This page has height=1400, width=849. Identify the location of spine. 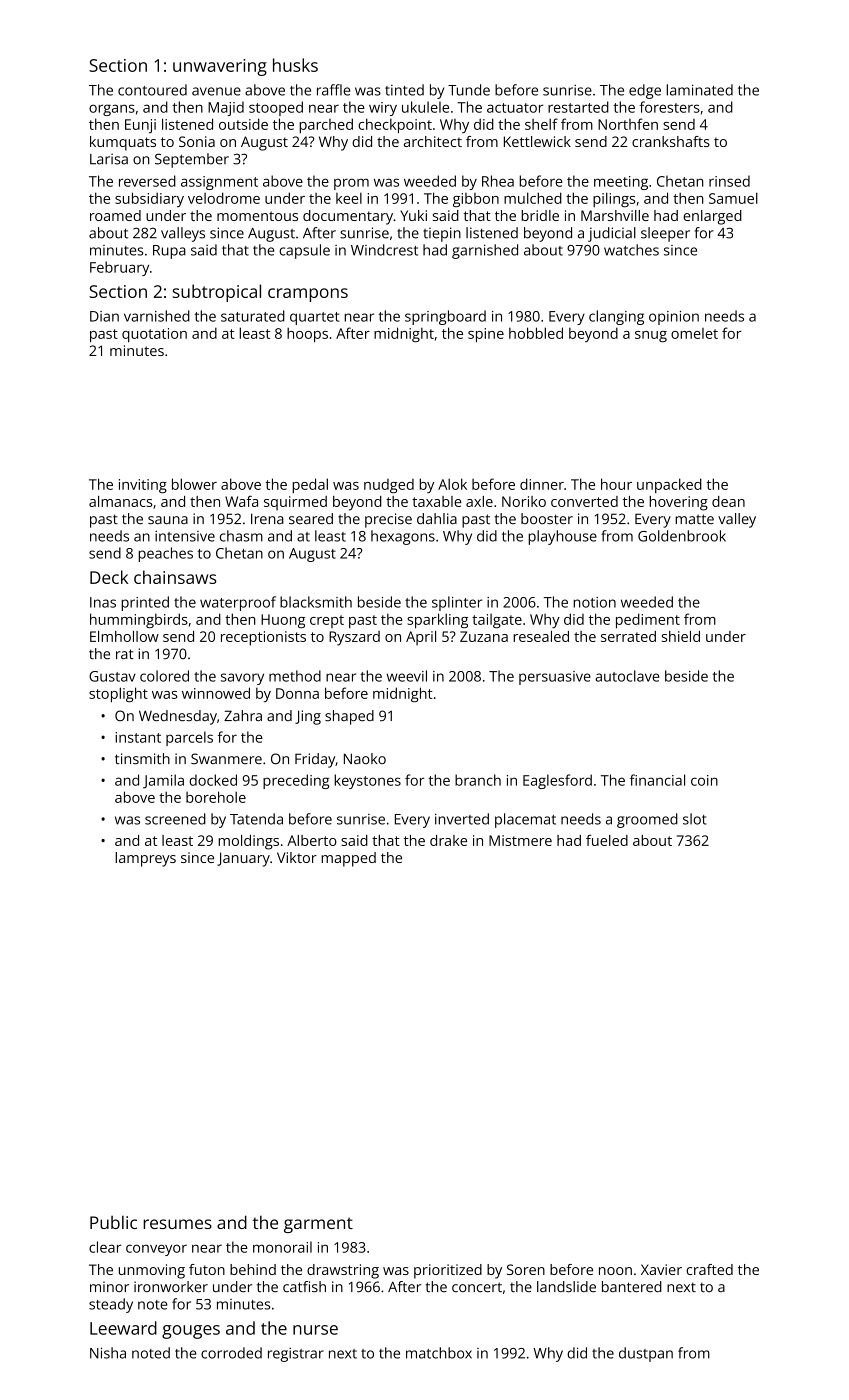
(486, 335).
